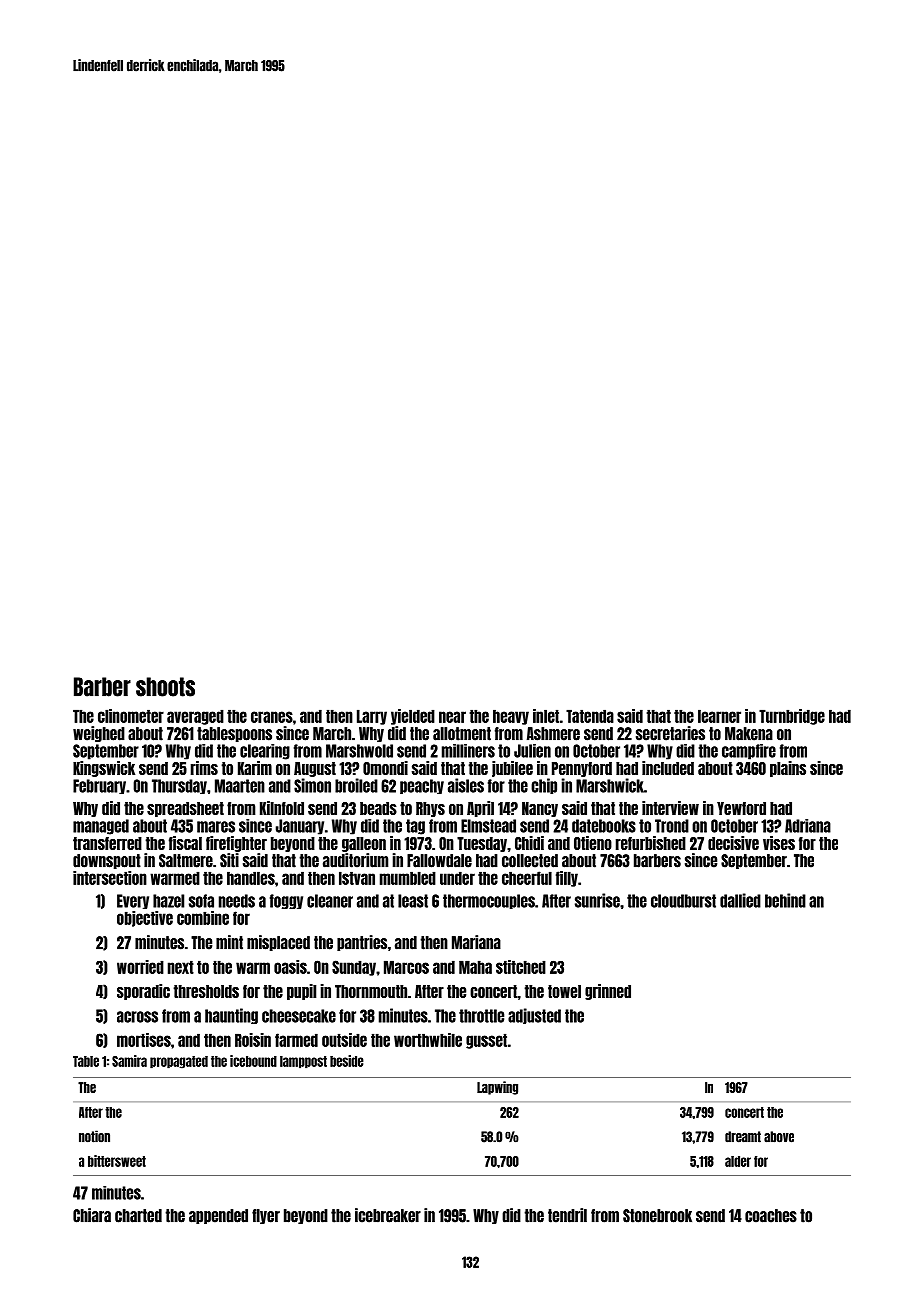  Describe the element at coordinates (771, 1216) in the page. I see `coaches` at that location.
